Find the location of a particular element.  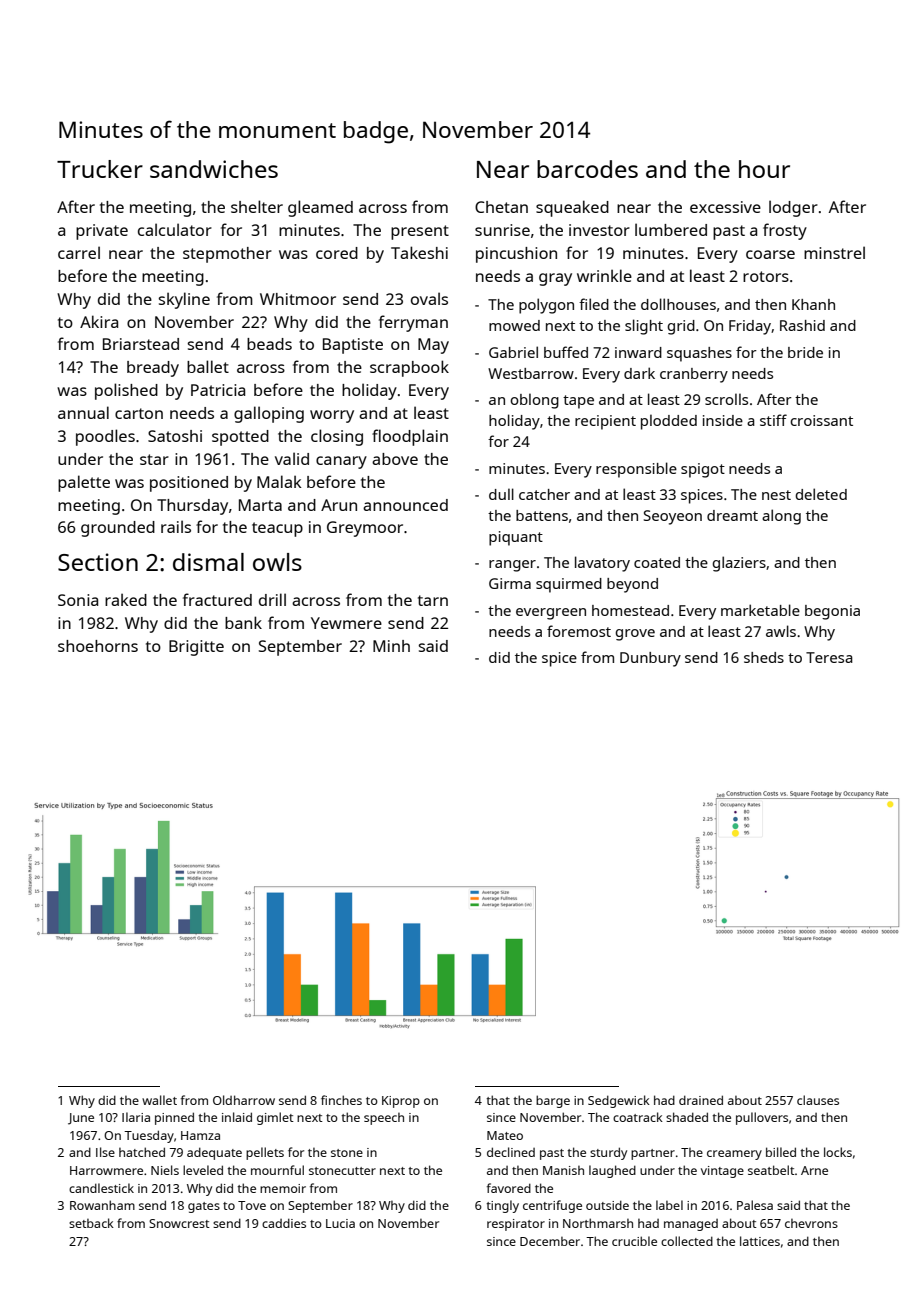

barge is located at coordinates (553, 1101).
